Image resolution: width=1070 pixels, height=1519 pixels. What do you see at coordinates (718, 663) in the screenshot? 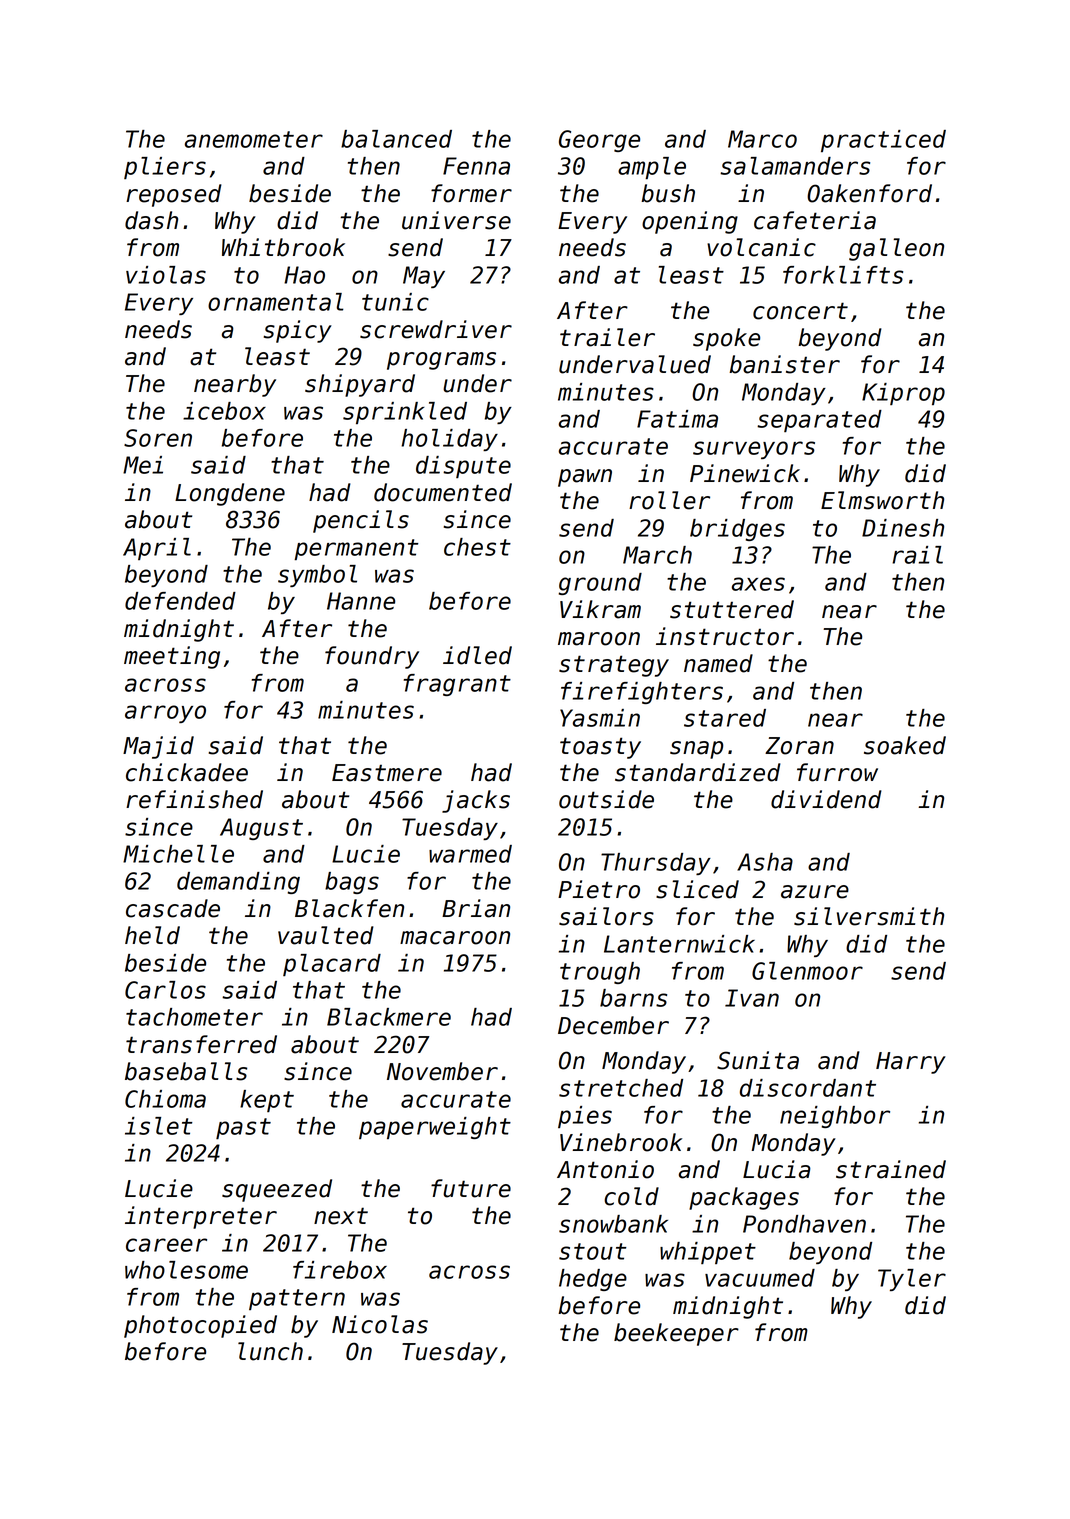
I see `named` at bounding box center [718, 663].
